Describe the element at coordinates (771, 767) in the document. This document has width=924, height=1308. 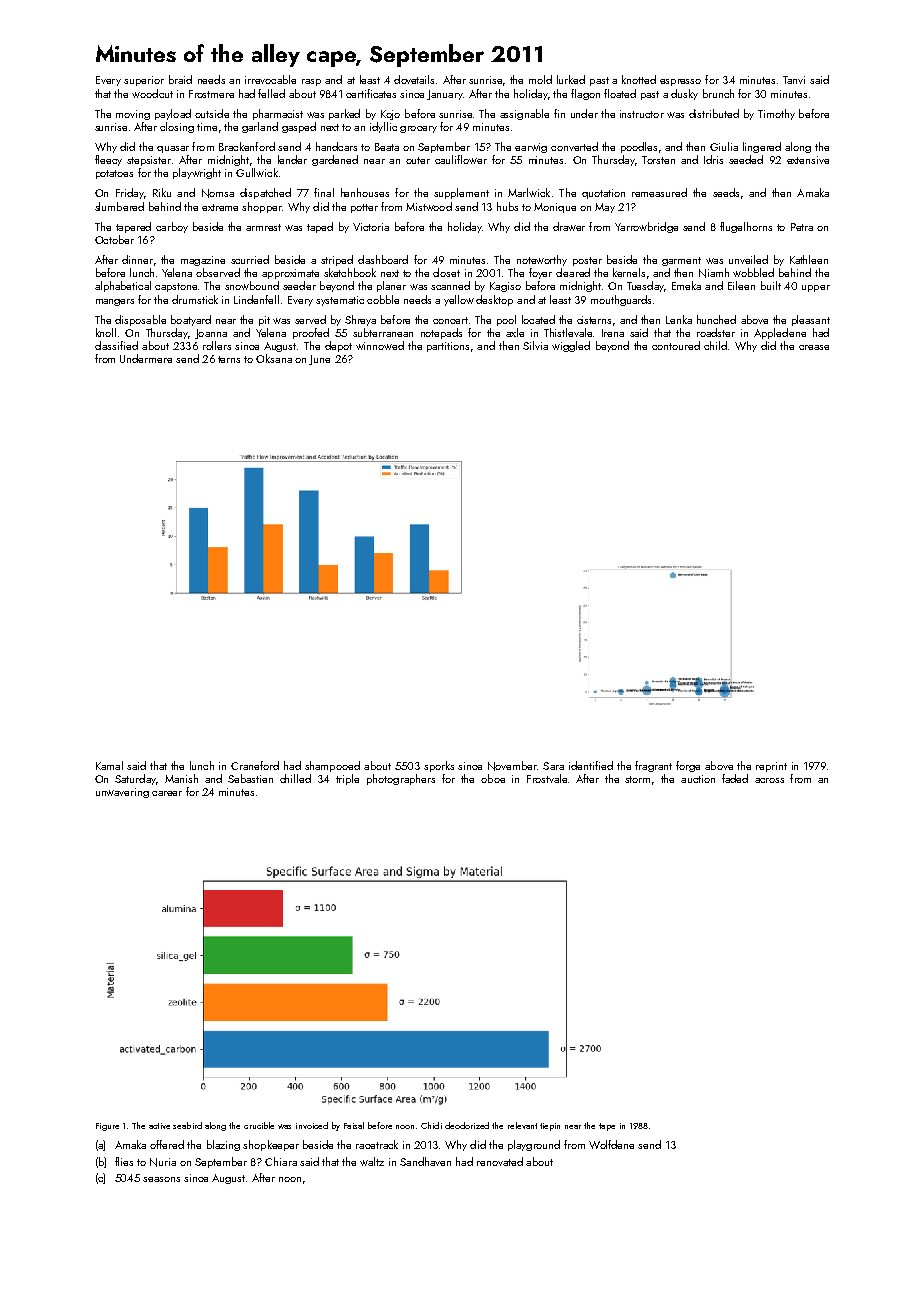
I see `reprint` at that location.
